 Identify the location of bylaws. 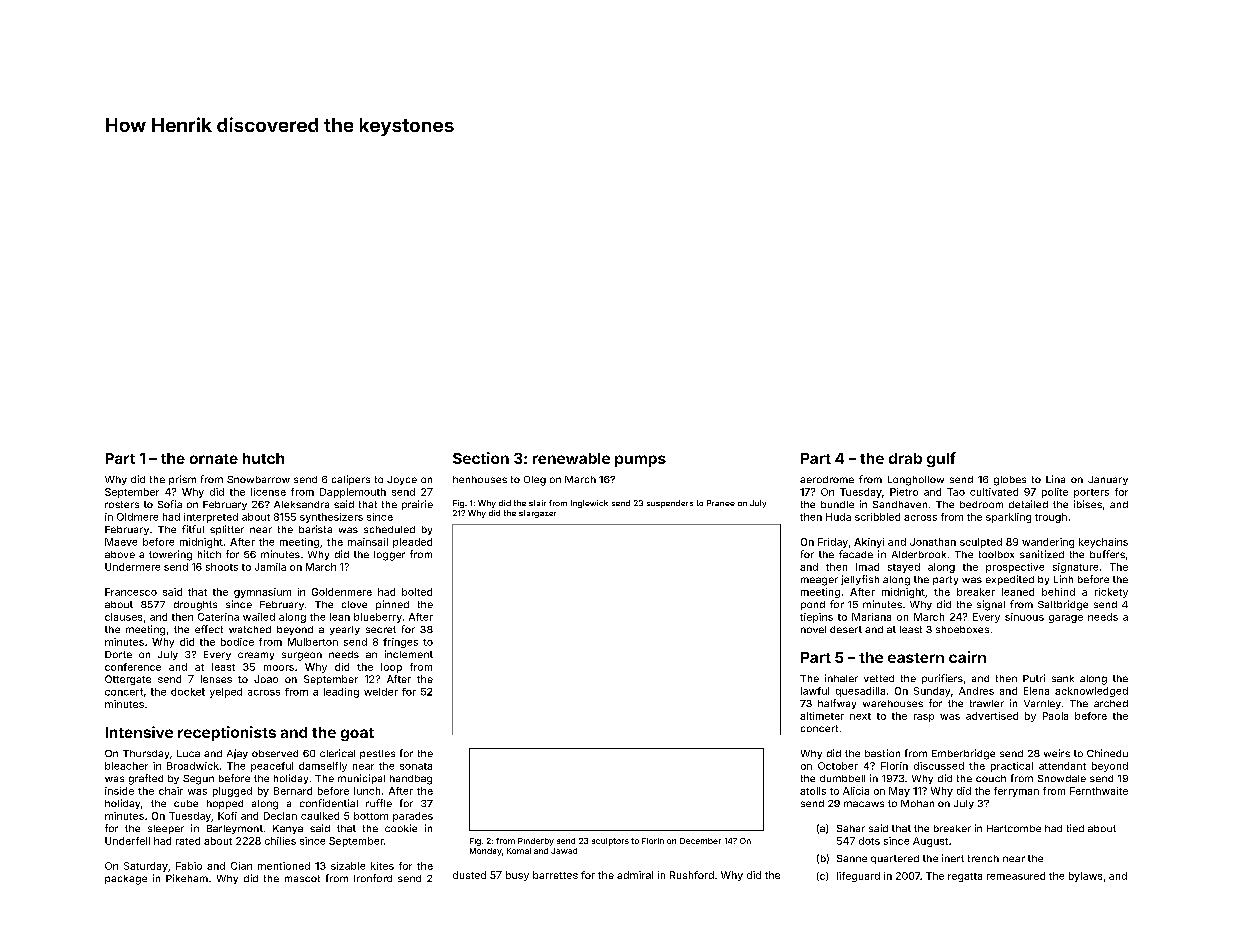
(1085, 877).
